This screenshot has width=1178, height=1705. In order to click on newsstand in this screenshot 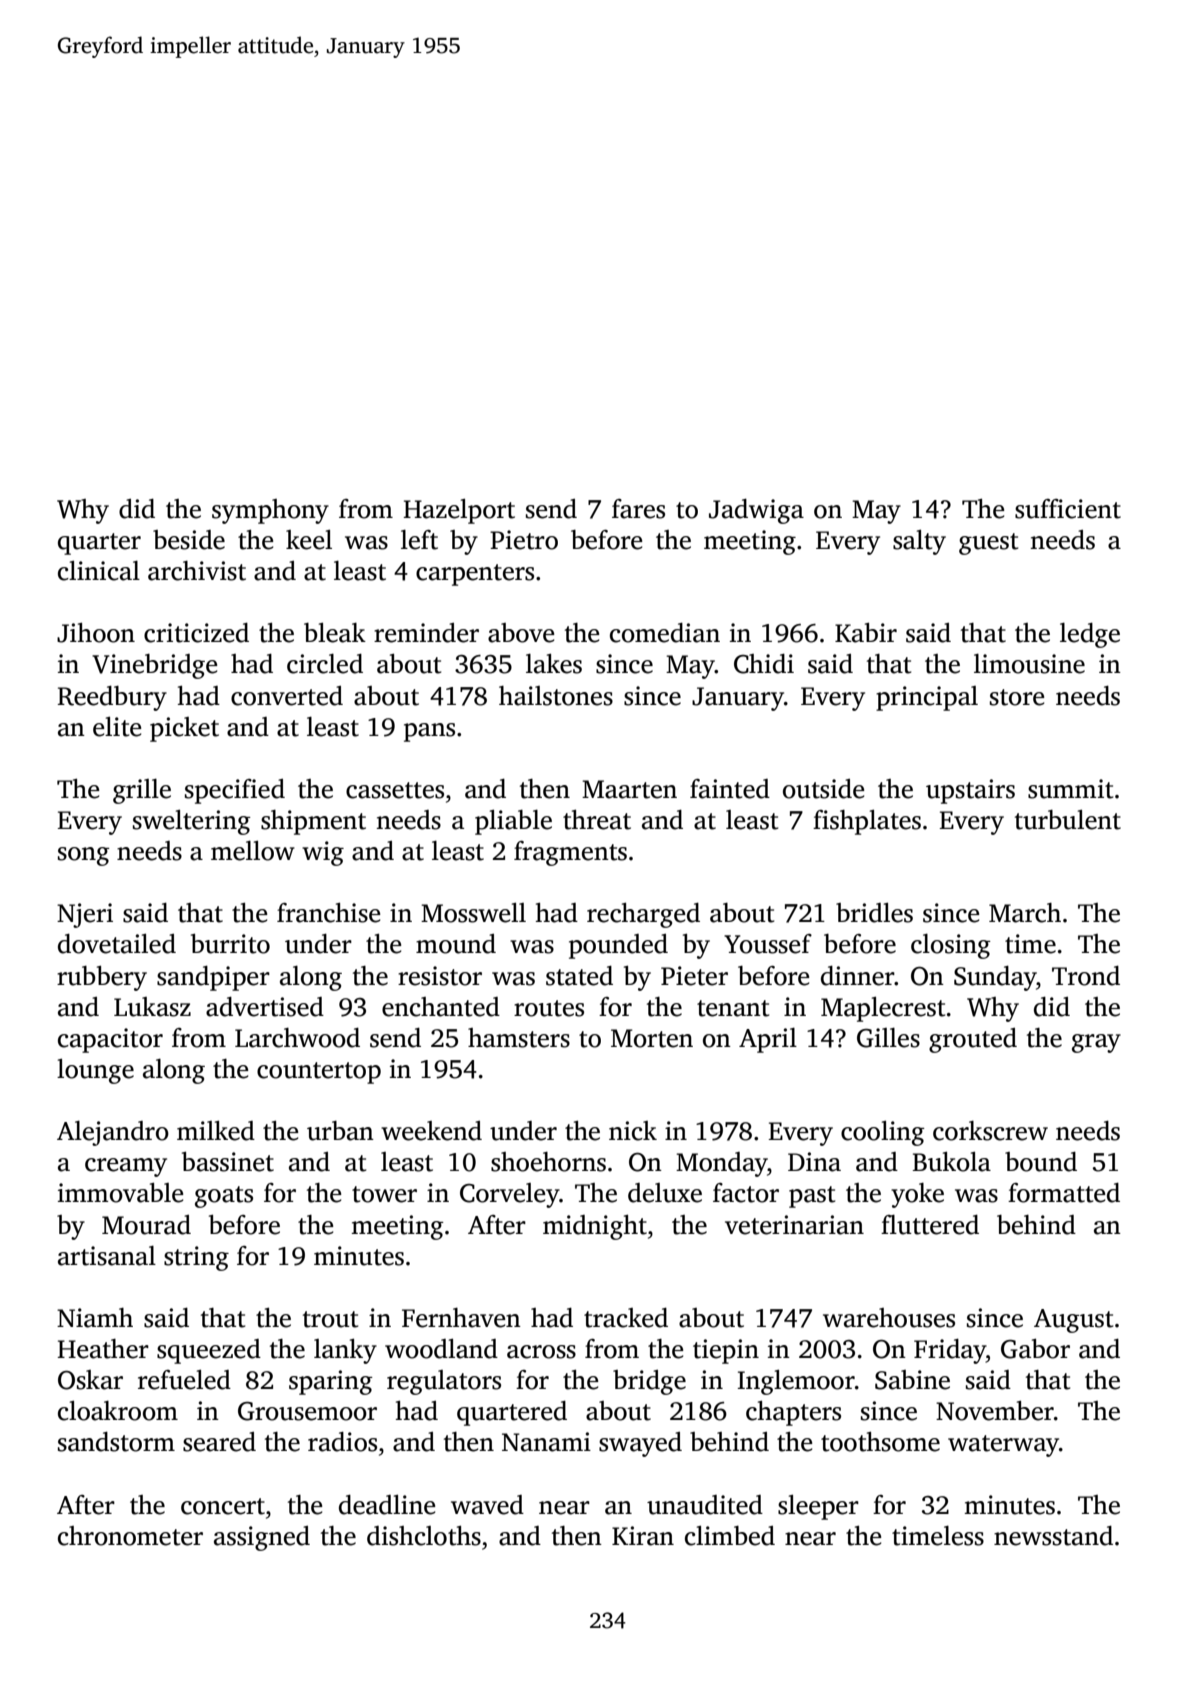, I will do `click(1053, 1536)`.
